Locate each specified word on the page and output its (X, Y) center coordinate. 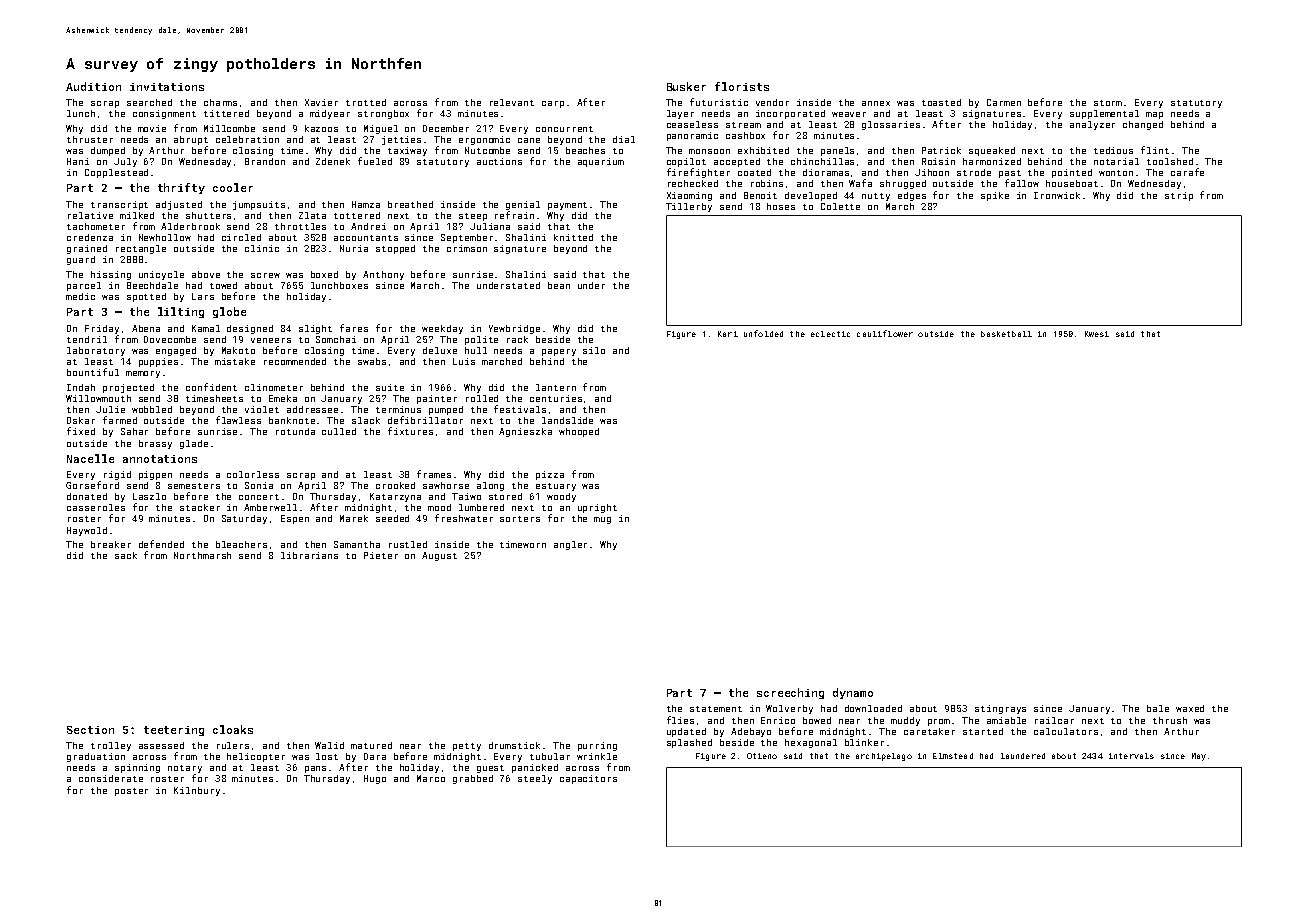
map (1154, 115)
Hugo (375, 779)
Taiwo (466, 496)
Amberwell (270, 507)
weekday (442, 329)
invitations (167, 87)
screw (265, 275)
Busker (686, 86)
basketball (1006, 334)
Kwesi (1097, 334)
